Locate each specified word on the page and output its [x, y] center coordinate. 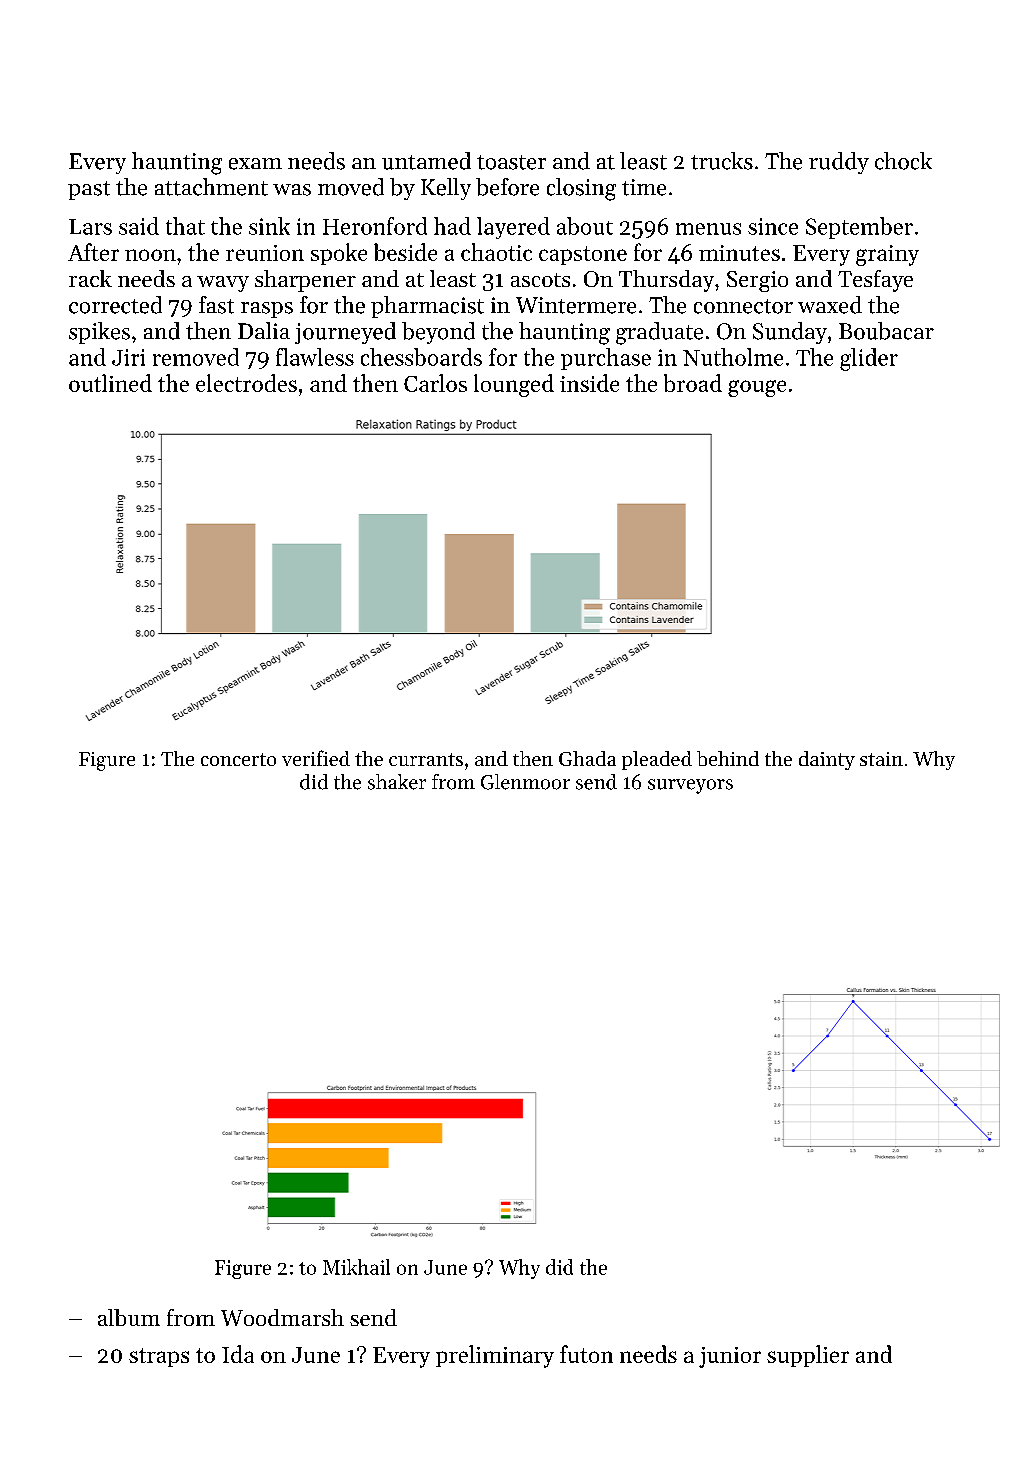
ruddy [839, 163]
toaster [511, 162]
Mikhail [356, 1267]
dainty [827, 760]
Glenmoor [525, 782]
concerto [238, 759]
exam [255, 164]
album [129, 1317]
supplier [808, 1356]
